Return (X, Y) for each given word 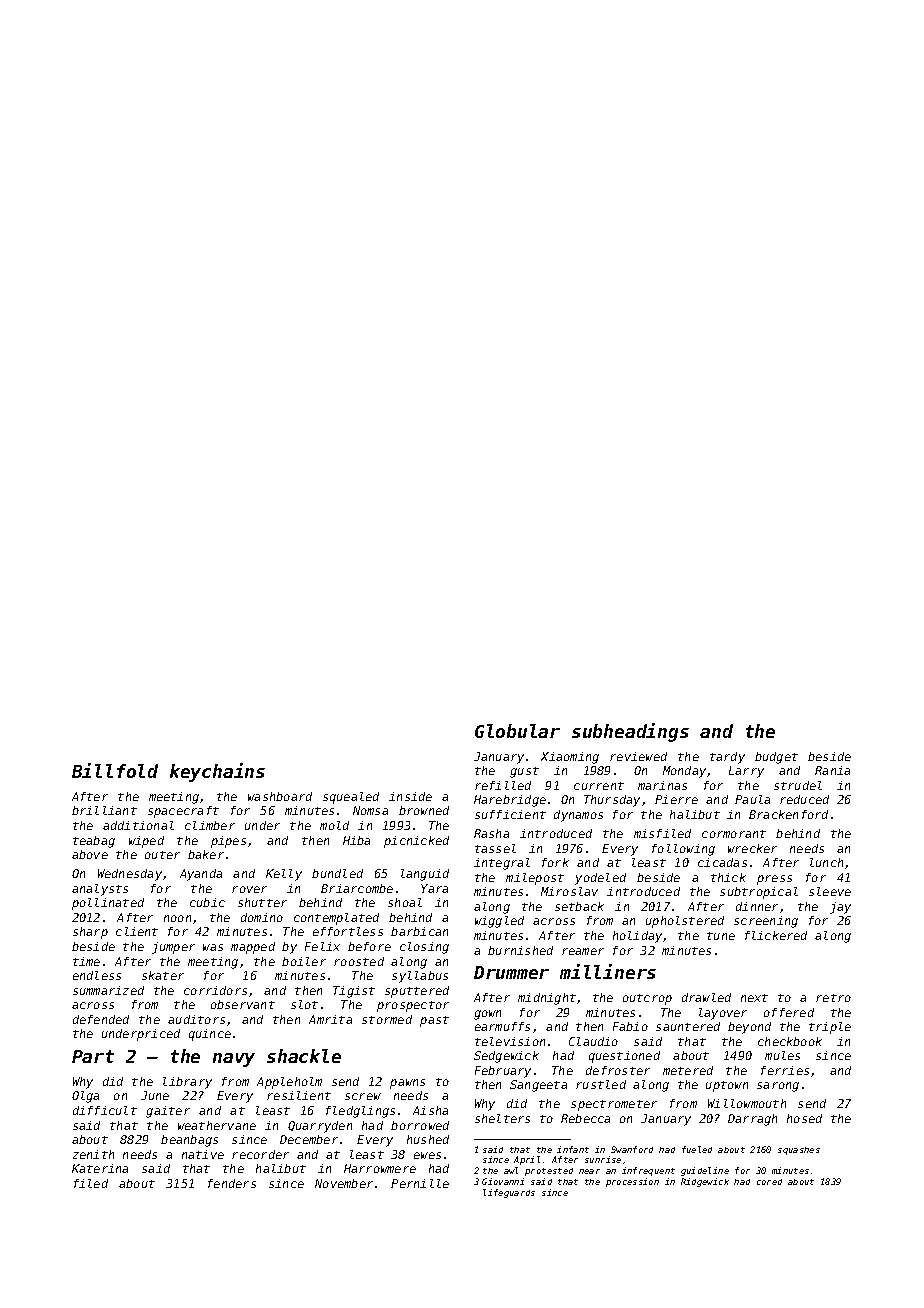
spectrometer (614, 1105)
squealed (351, 798)
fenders (232, 1183)
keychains (217, 772)
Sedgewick (506, 1057)
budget (776, 758)
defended (101, 1019)
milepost (535, 879)
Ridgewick (705, 1182)
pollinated (108, 904)
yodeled (600, 879)
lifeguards (509, 1193)
